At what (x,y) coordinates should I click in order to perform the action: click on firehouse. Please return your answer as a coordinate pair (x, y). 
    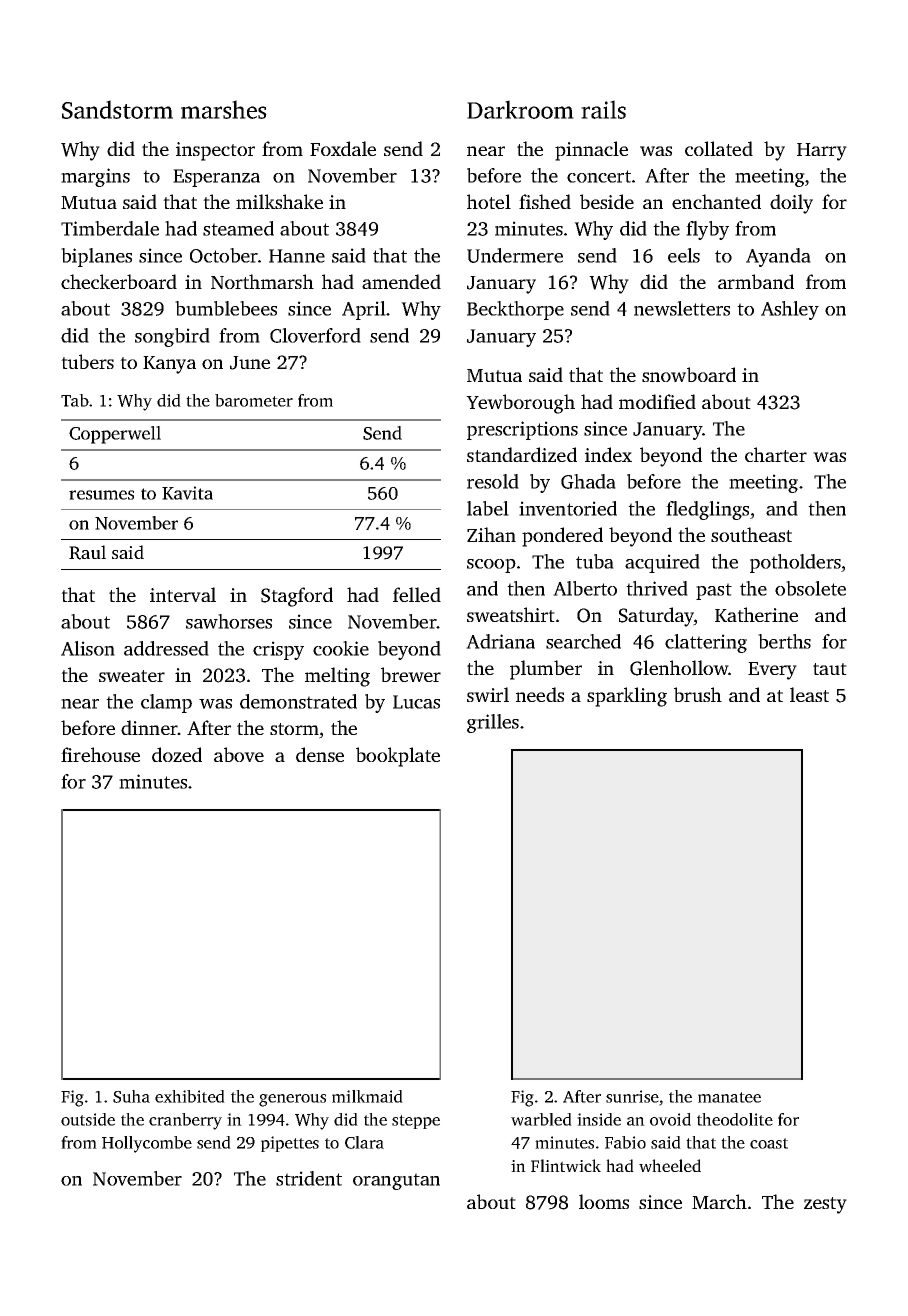
    Looking at the image, I should click on (100, 754).
